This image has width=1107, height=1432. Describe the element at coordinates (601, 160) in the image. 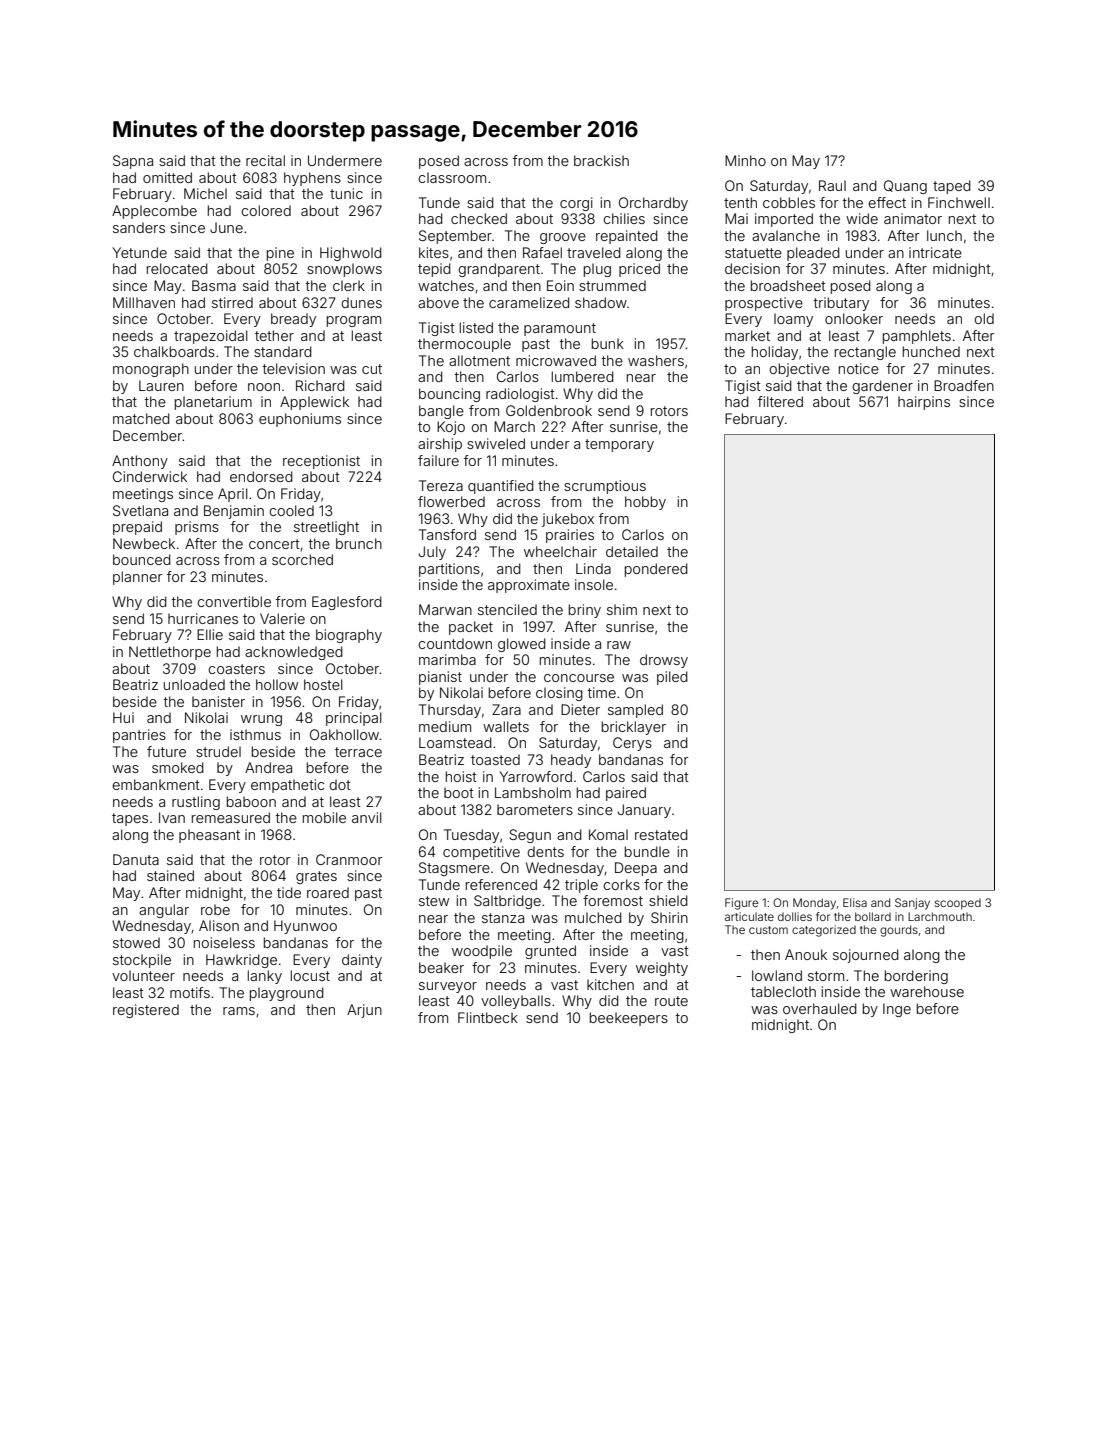

I see `brackish` at that location.
